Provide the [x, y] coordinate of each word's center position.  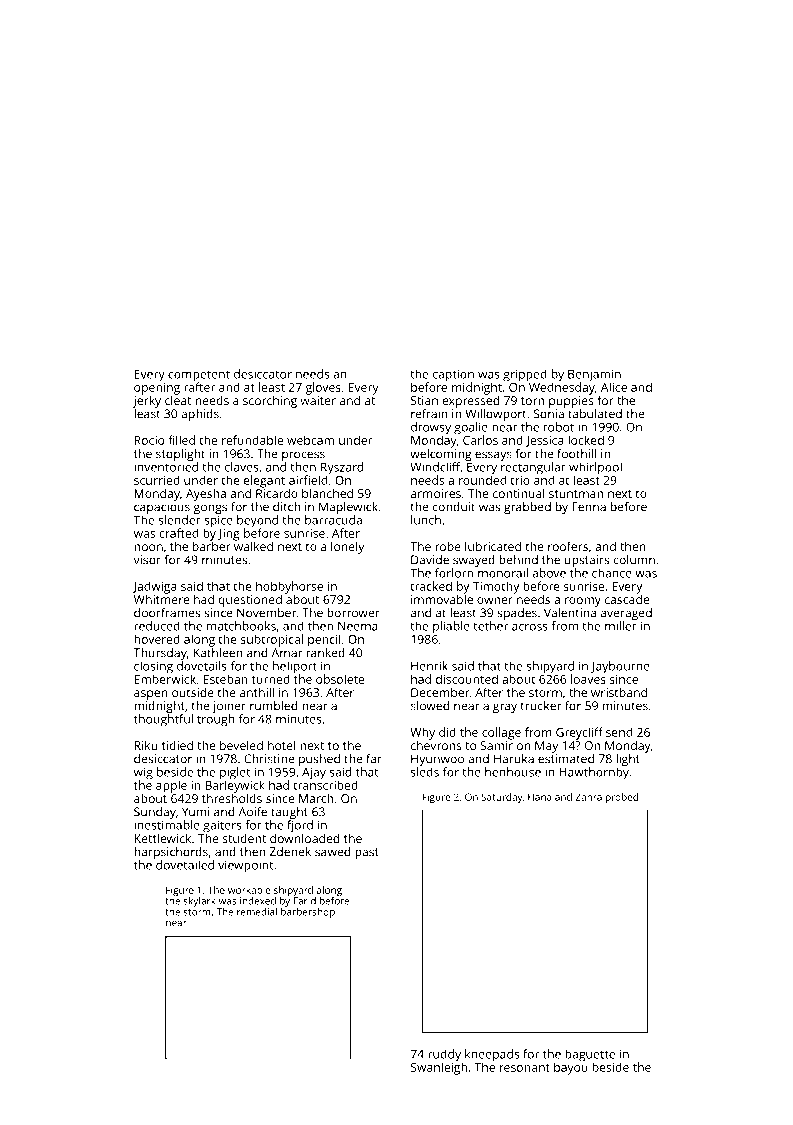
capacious [162, 508]
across [530, 627]
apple [171, 786]
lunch [426, 520]
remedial [257, 912]
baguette [590, 1055]
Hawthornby [594, 773]
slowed [430, 706]
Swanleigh [439, 1068]
